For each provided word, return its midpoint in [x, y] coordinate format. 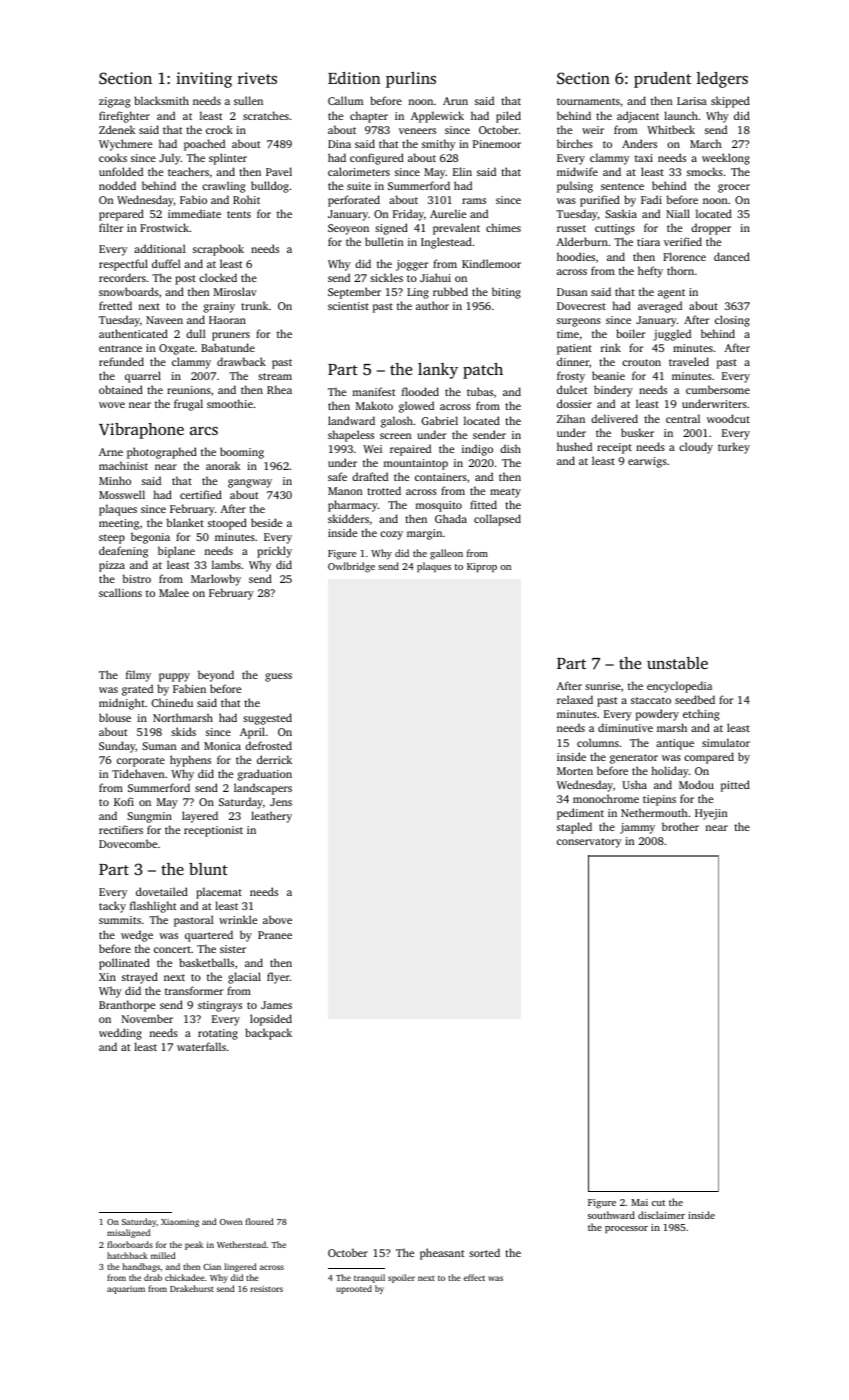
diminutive [625, 727]
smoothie [230, 403]
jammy [637, 828]
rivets [257, 78]
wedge [137, 936]
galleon [446, 554]
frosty [571, 377]
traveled [689, 361]
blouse [115, 717]
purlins [411, 80]
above [277, 919]
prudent [662, 80]
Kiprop [482, 567]
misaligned [128, 1233]
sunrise [603, 686]
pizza [112, 566]
